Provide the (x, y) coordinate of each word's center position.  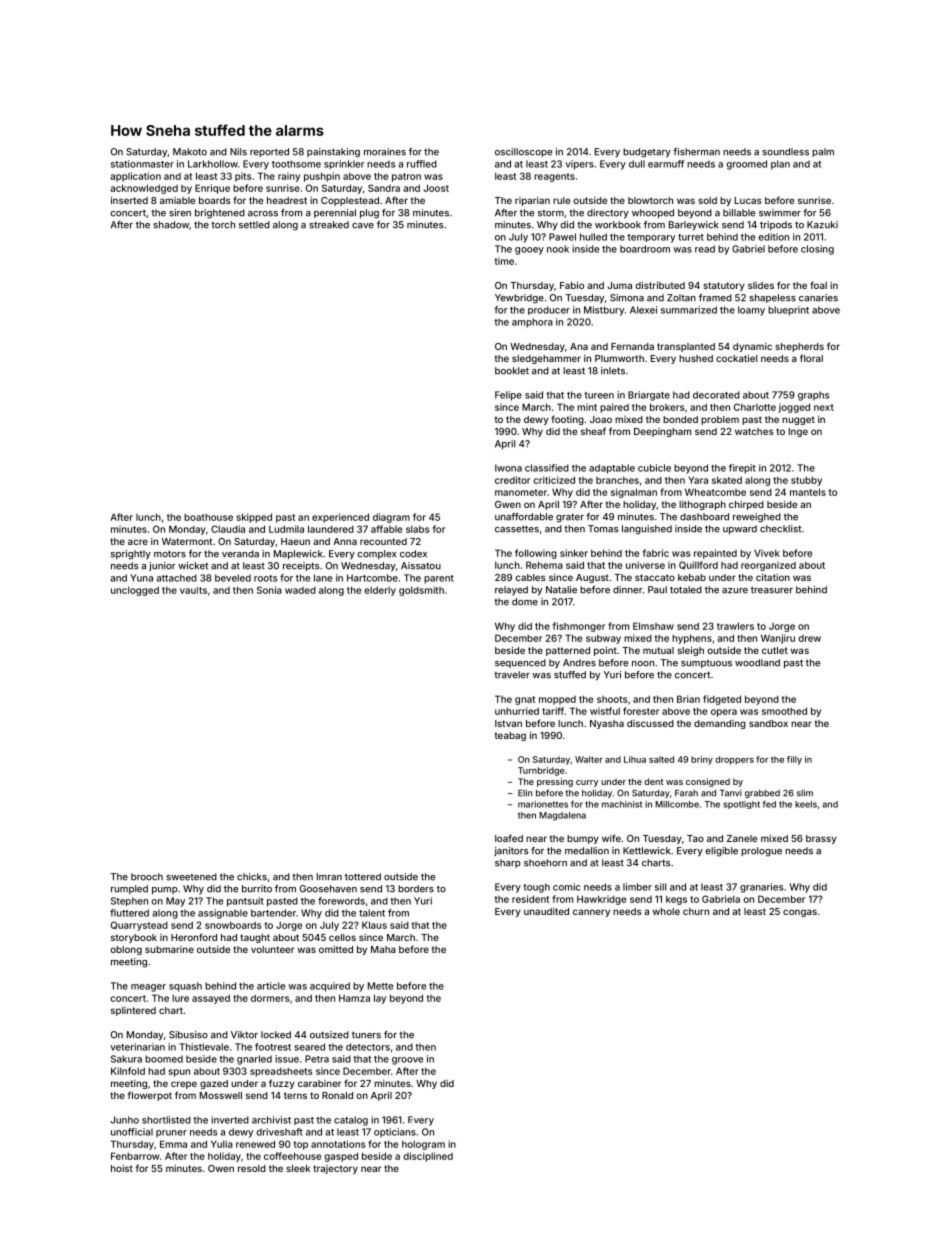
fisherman (696, 152)
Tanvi (731, 793)
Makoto (190, 152)
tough (536, 888)
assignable (223, 914)
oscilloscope (523, 152)
